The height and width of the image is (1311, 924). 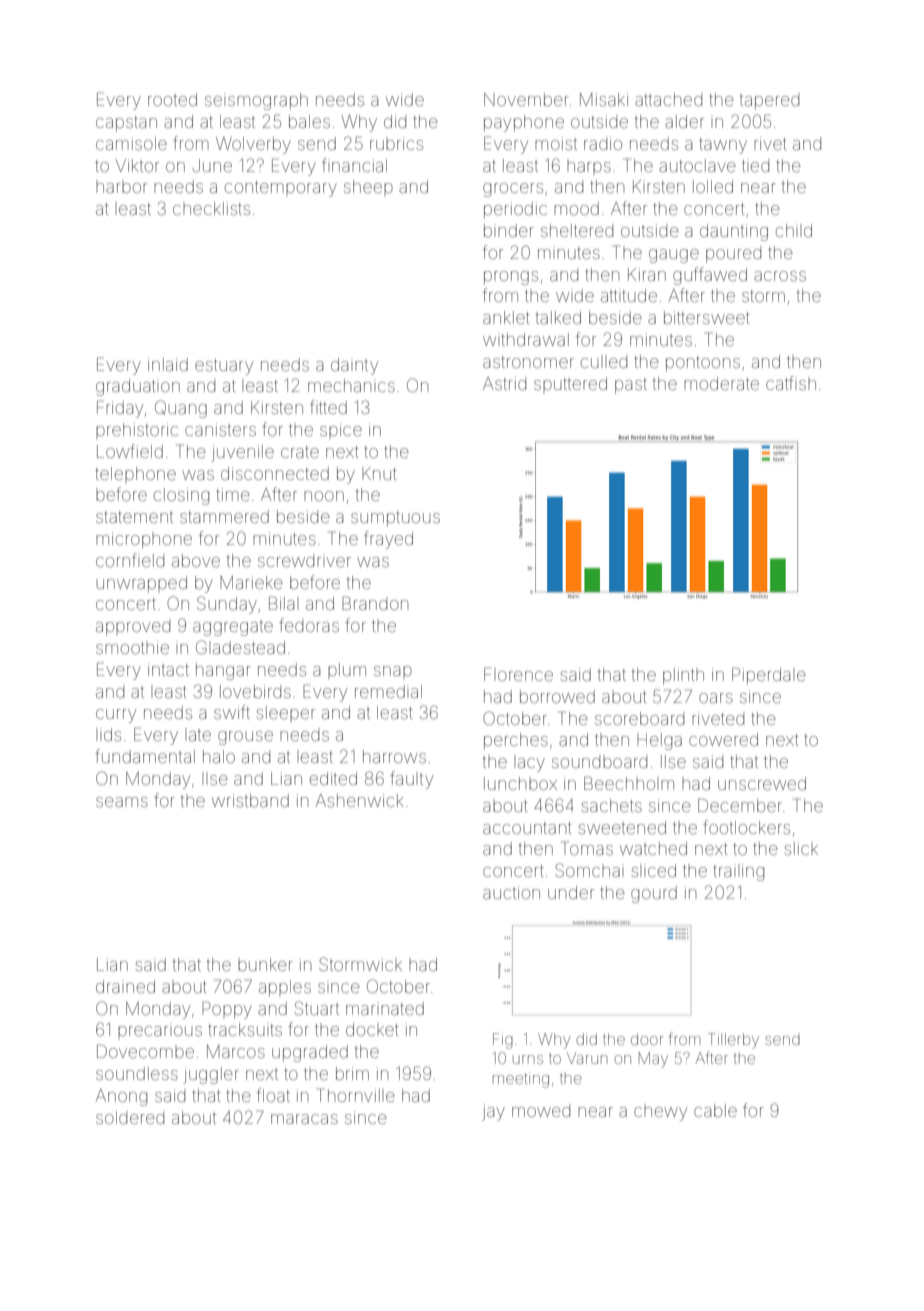 What do you see at coordinates (121, 186) in the image?
I see `harbor` at bounding box center [121, 186].
